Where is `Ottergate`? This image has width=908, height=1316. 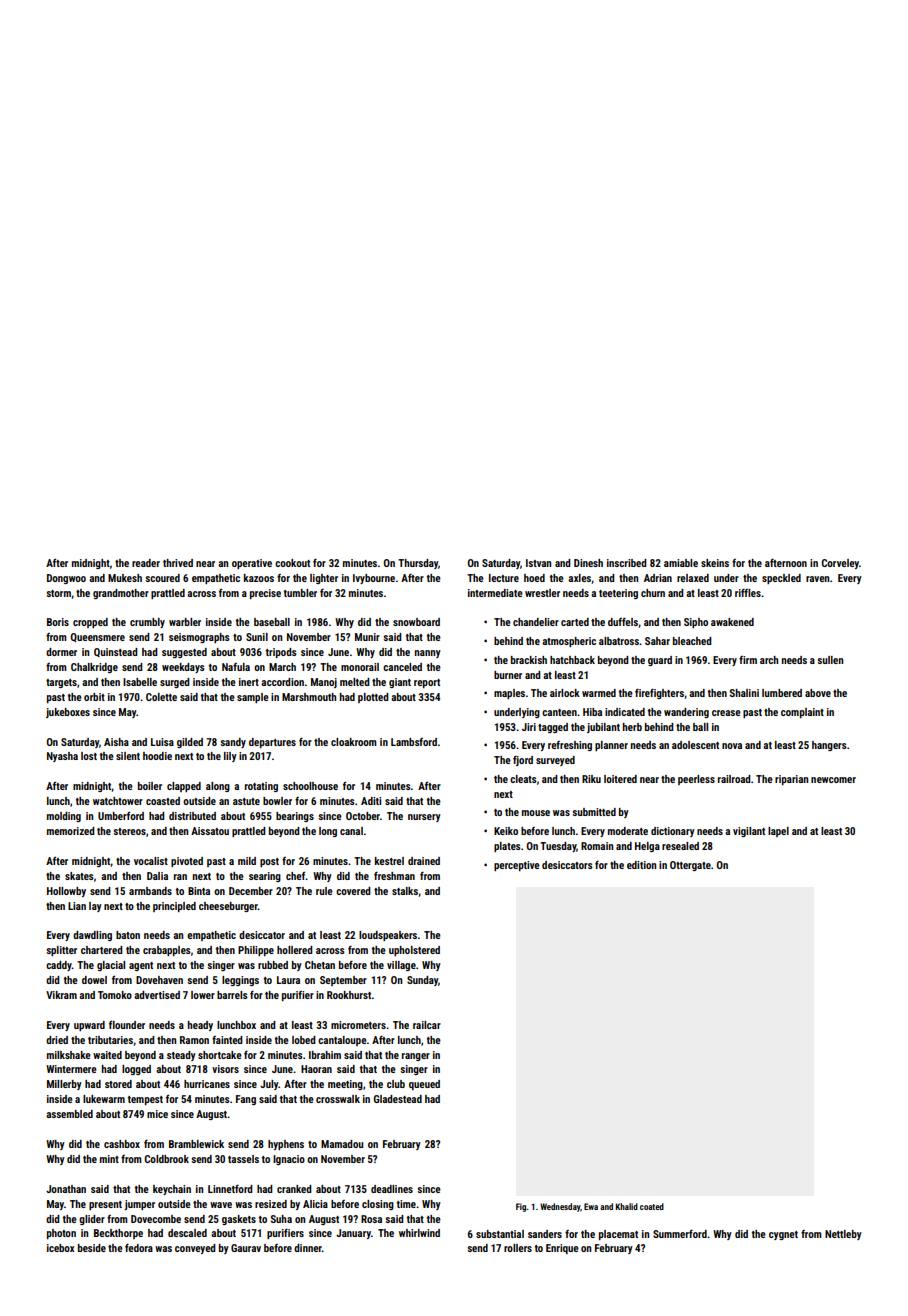 Ottergate is located at coordinates (690, 866).
